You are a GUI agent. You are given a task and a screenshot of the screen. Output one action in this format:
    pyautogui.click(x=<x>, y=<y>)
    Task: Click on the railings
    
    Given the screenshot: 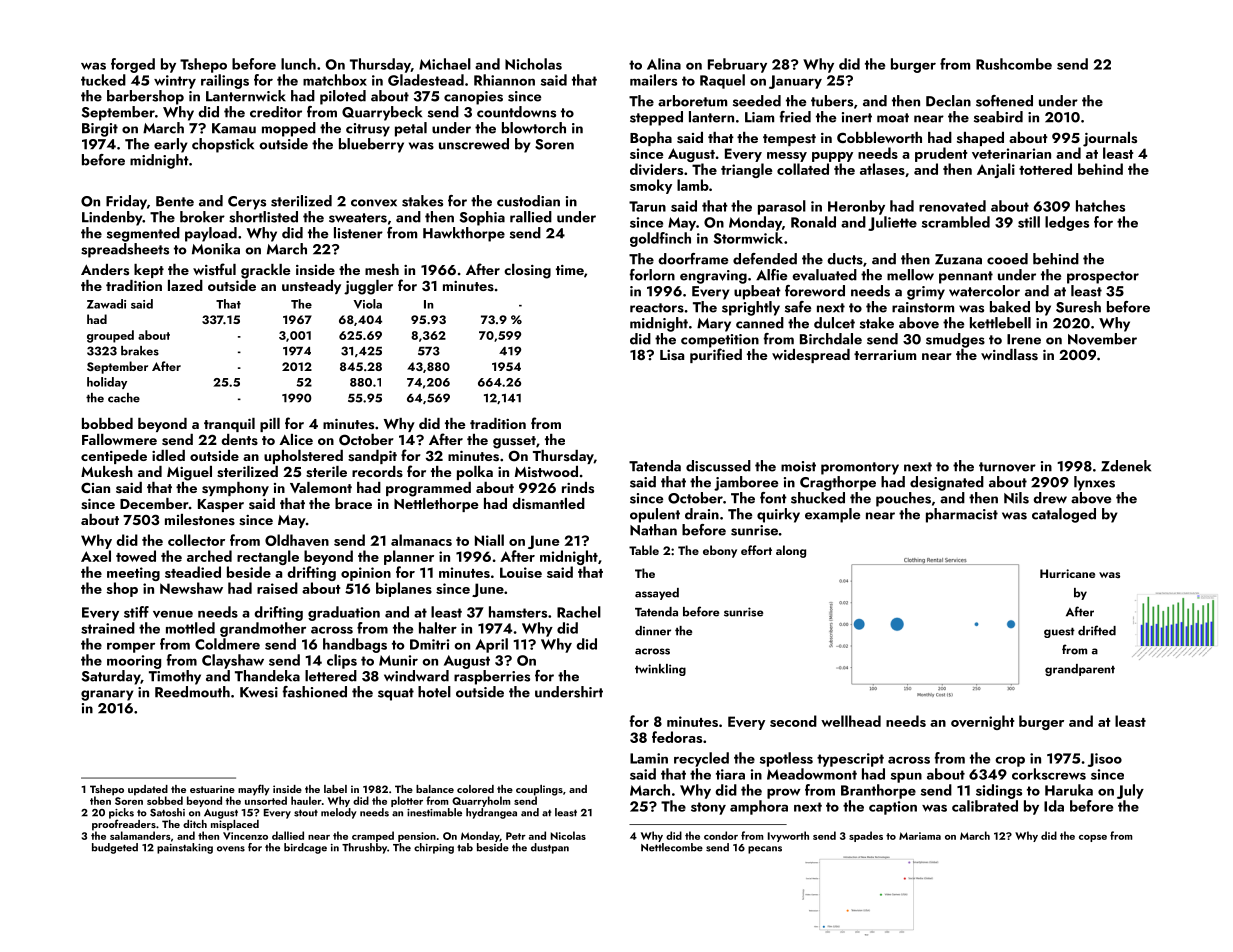 What is the action you would take?
    pyautogui.click(x=225, y=81)
